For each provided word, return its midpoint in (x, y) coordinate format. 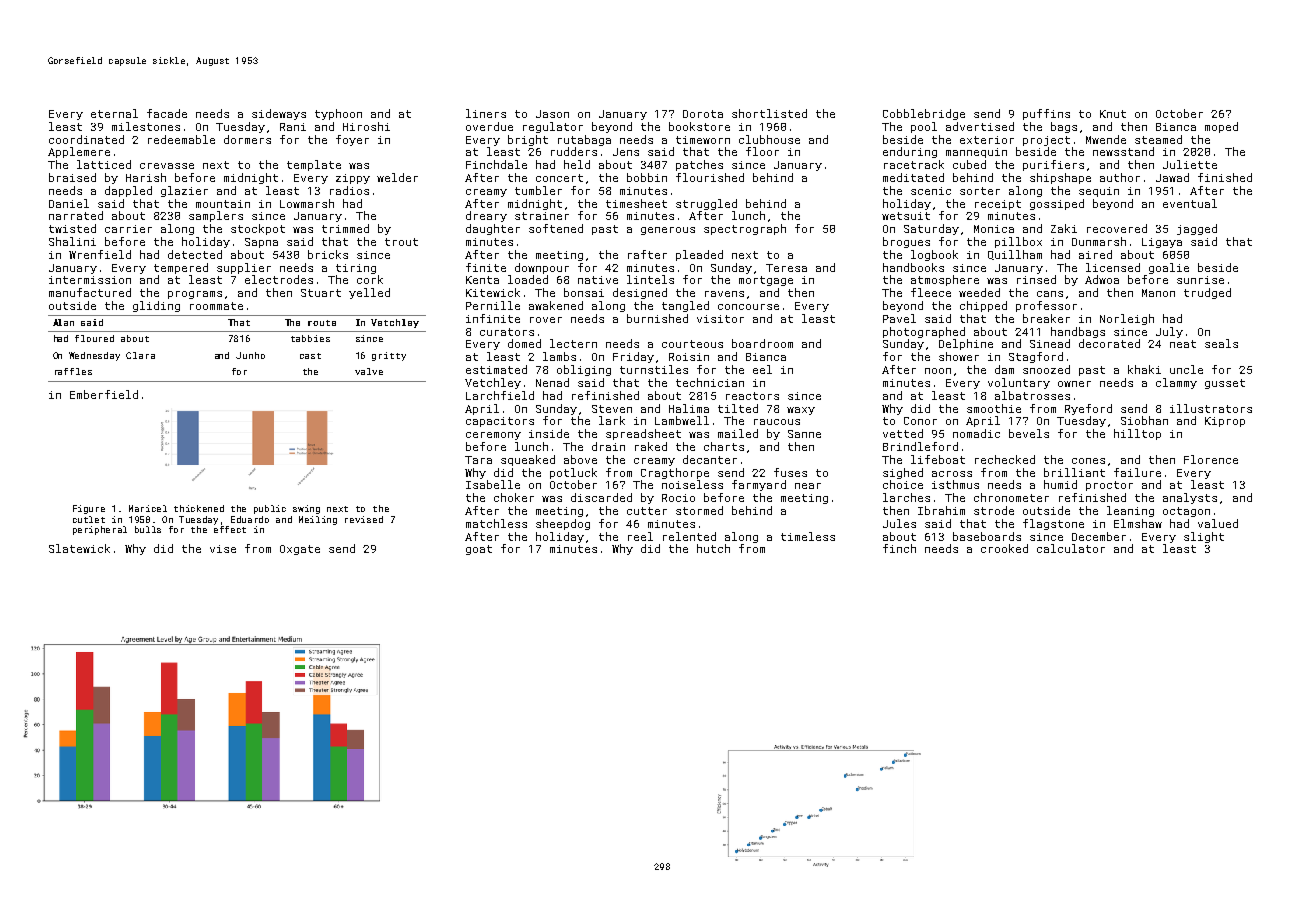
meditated (913, 177)
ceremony (493, 436)
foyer (352, 140)
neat (1183, 344)
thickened (199, 508)
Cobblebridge (924, 114)
